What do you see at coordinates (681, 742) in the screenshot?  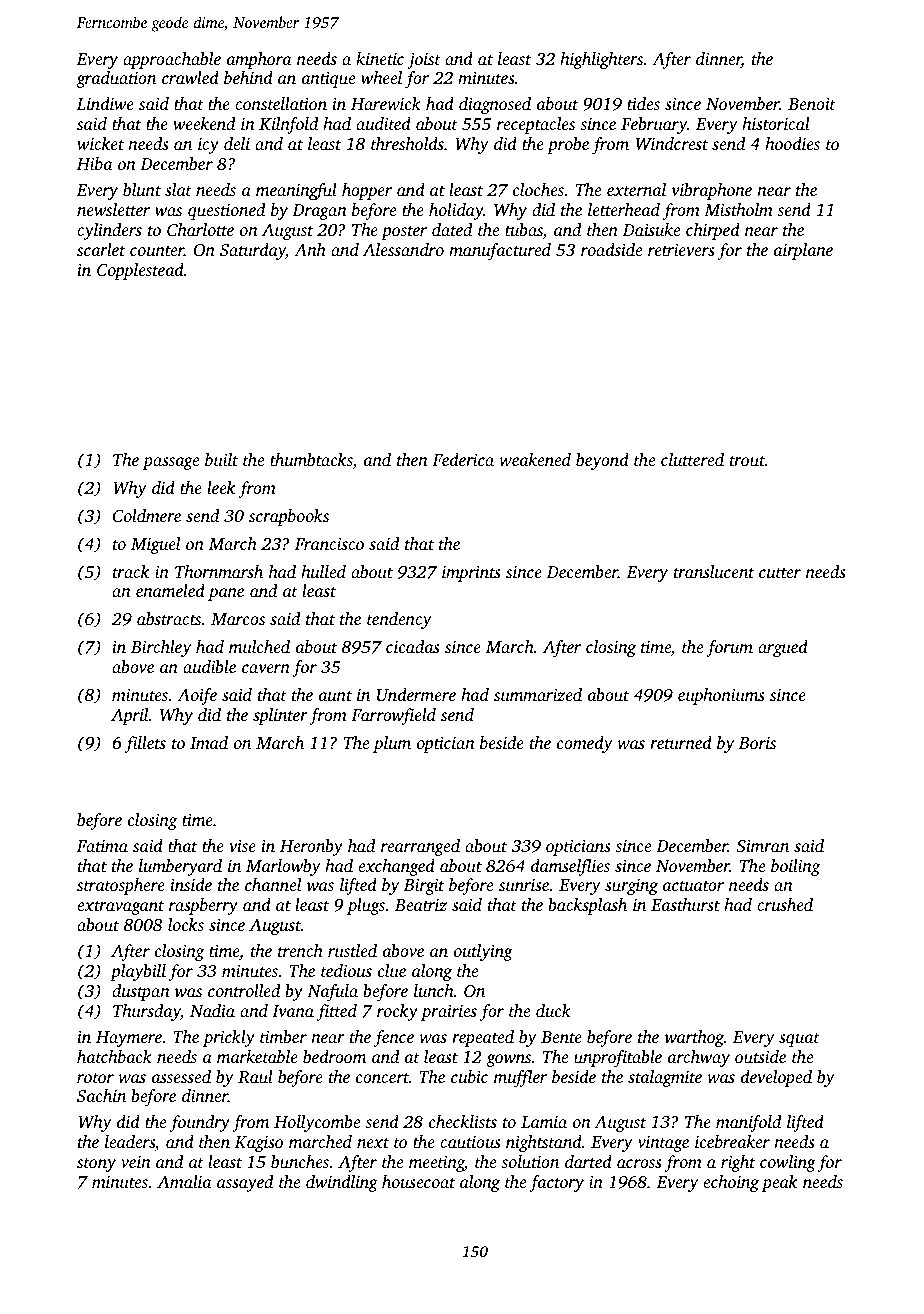 I see `returned` at bounding box center [681, 742].
